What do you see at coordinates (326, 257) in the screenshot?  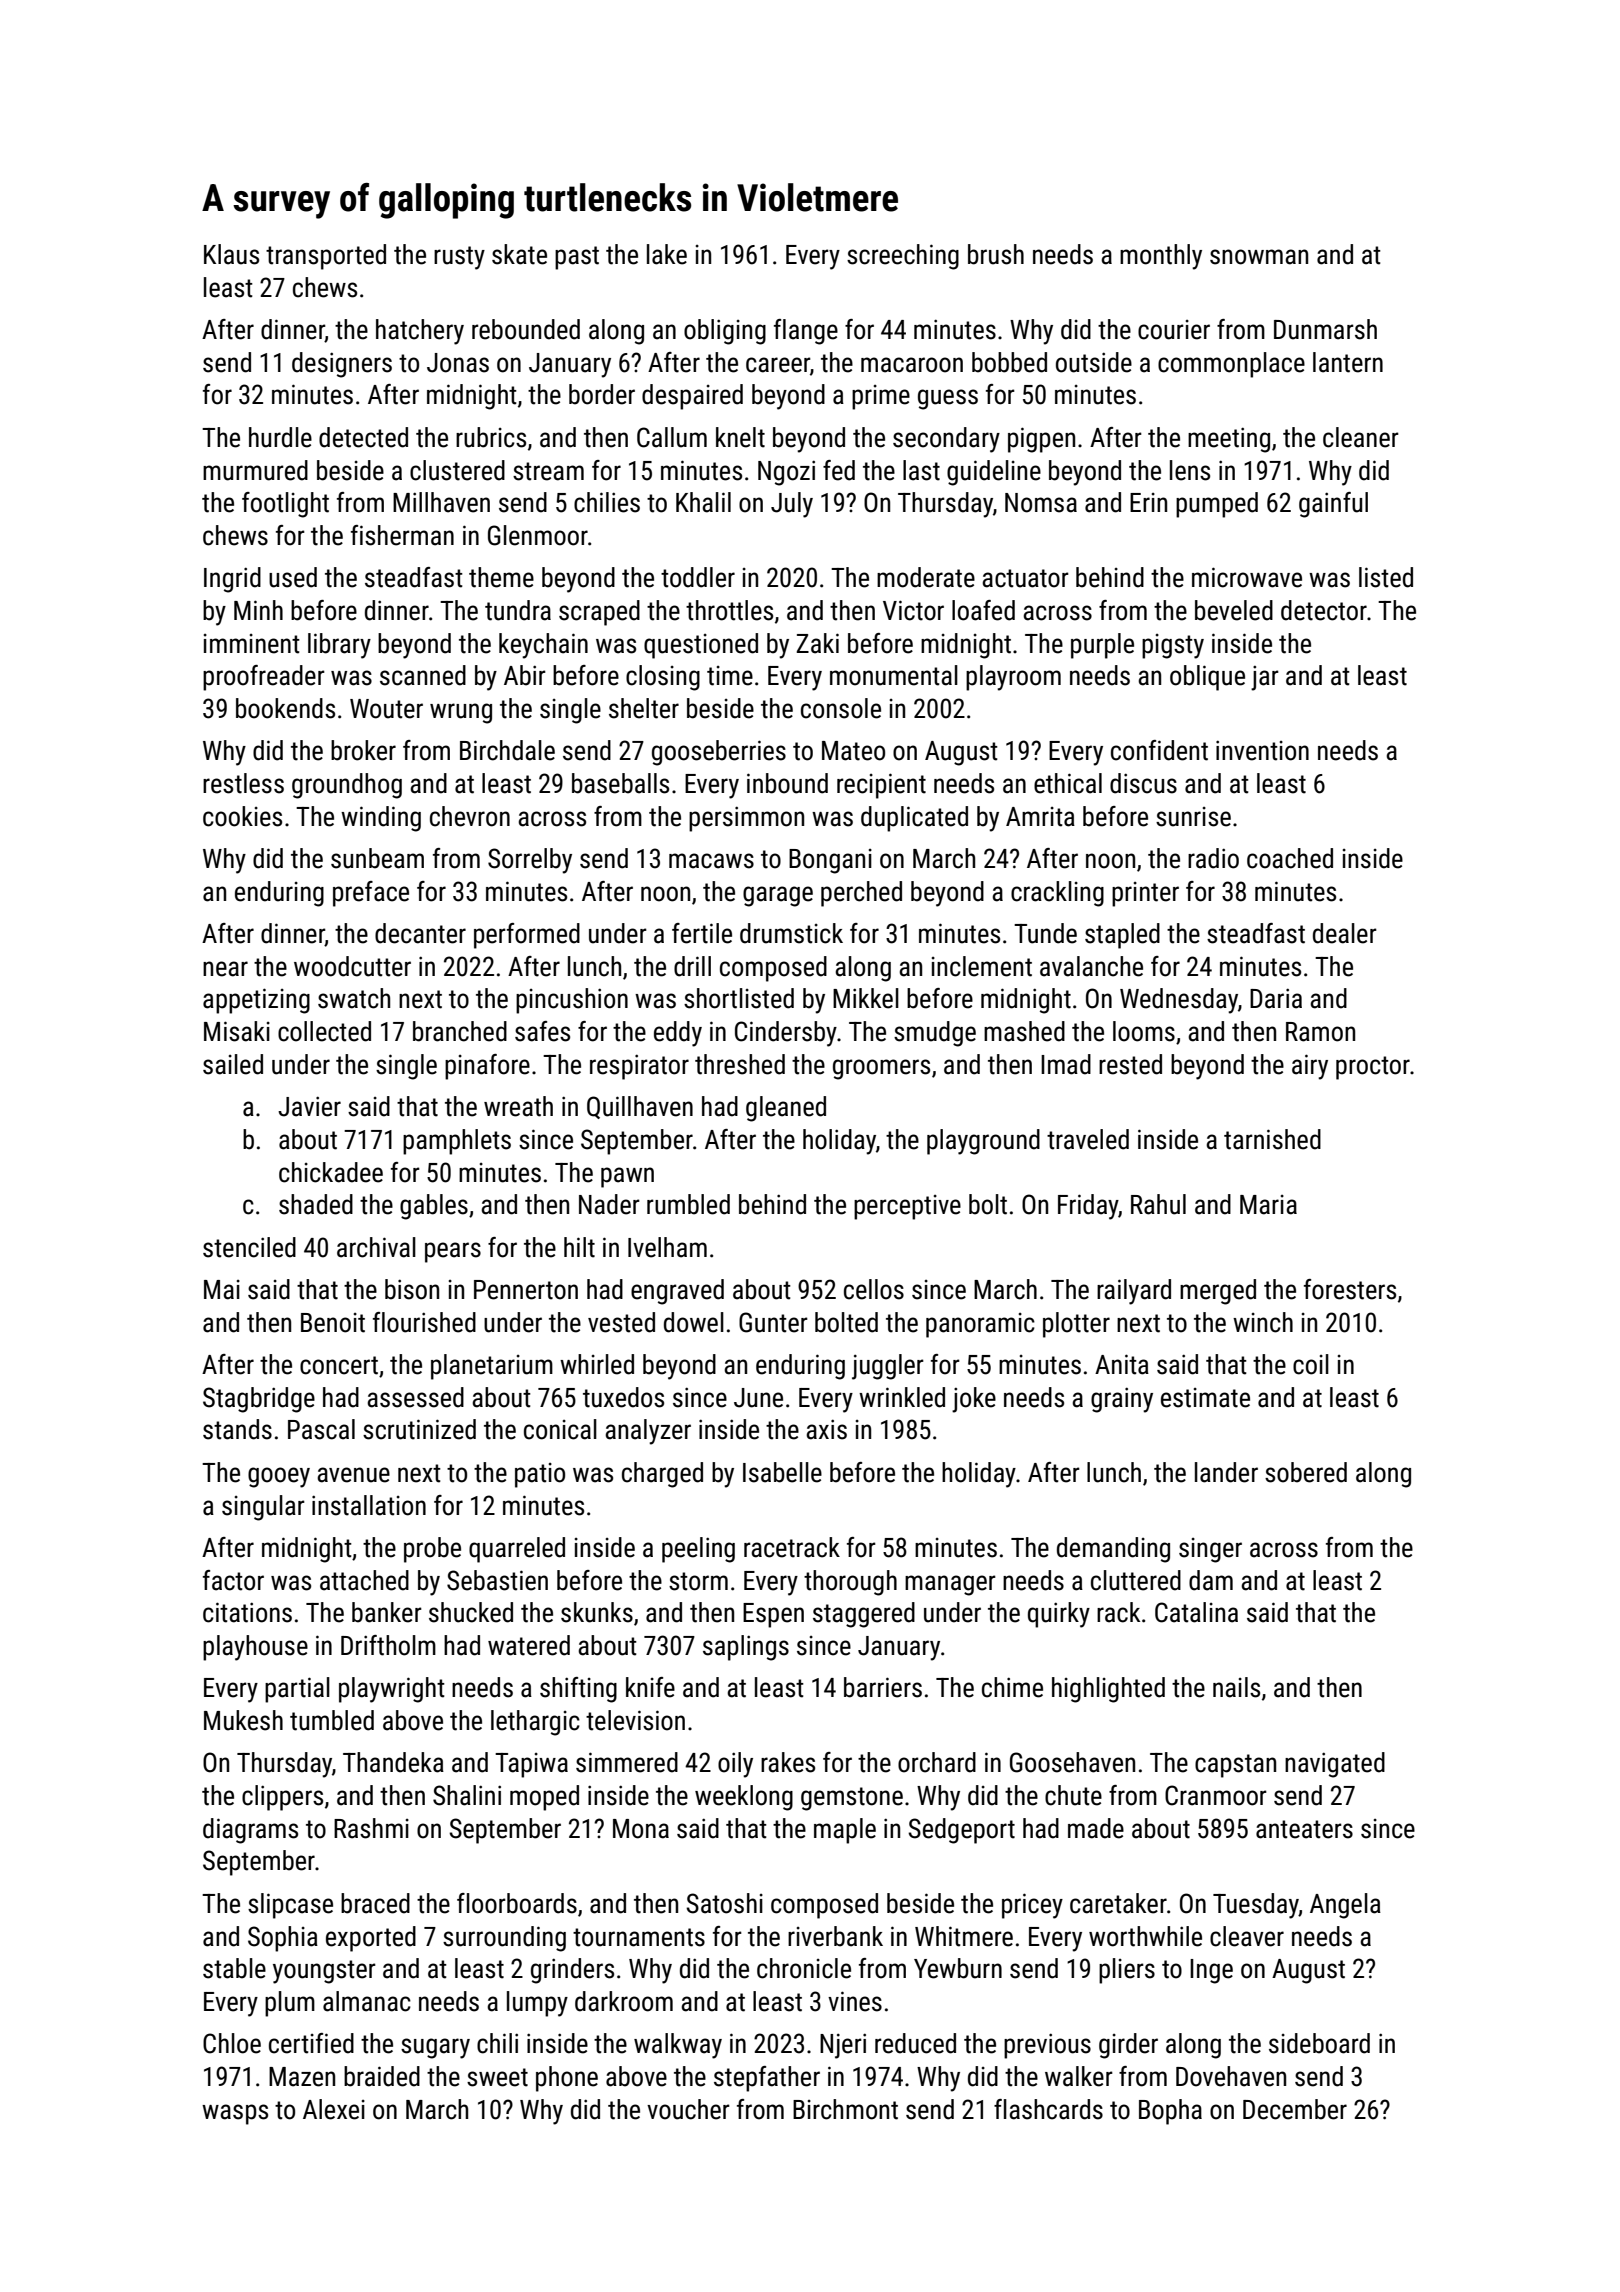 I see `transported` at bounding box center [326, 257].
